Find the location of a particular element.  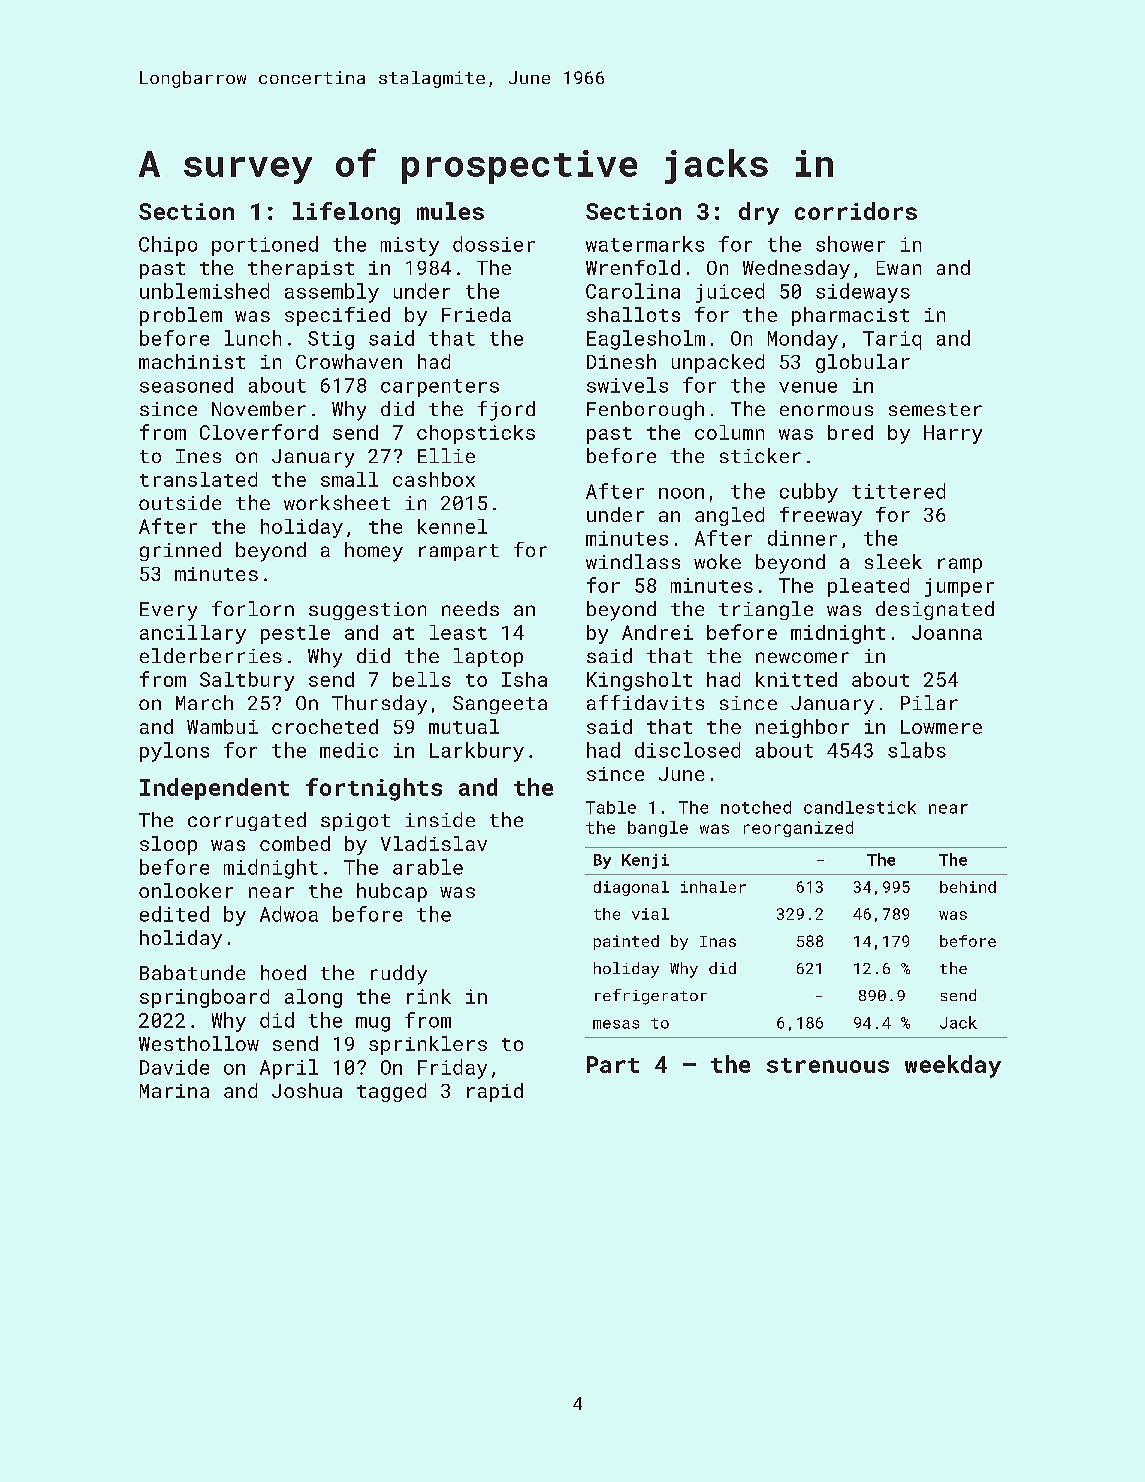

corridors is located at coordinates (856, 211).
